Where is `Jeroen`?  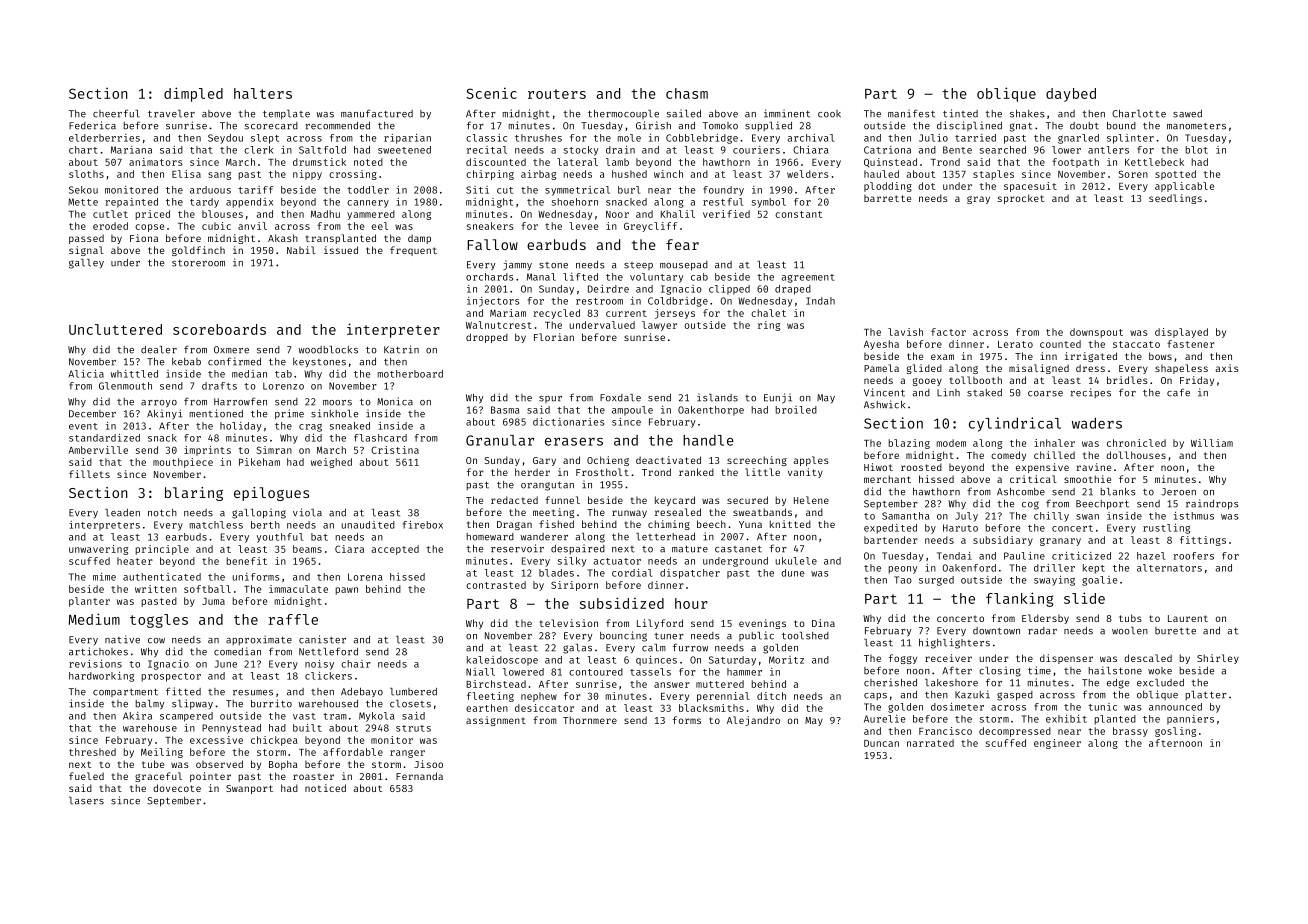
Jeroen is located at coordinates (1178, 492).
